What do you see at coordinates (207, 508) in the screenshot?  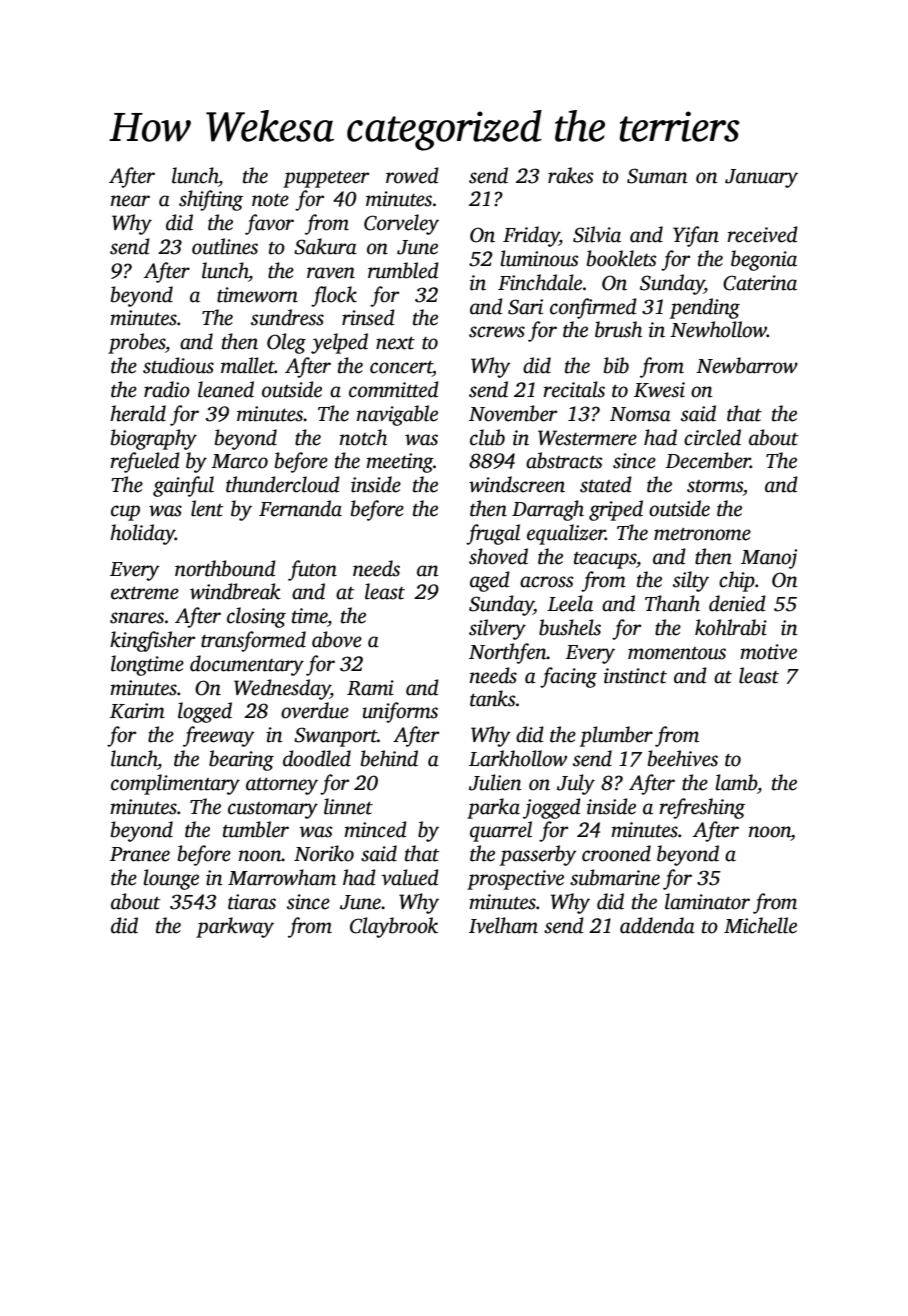 I see `lent` at bounding box center [207, 508].
